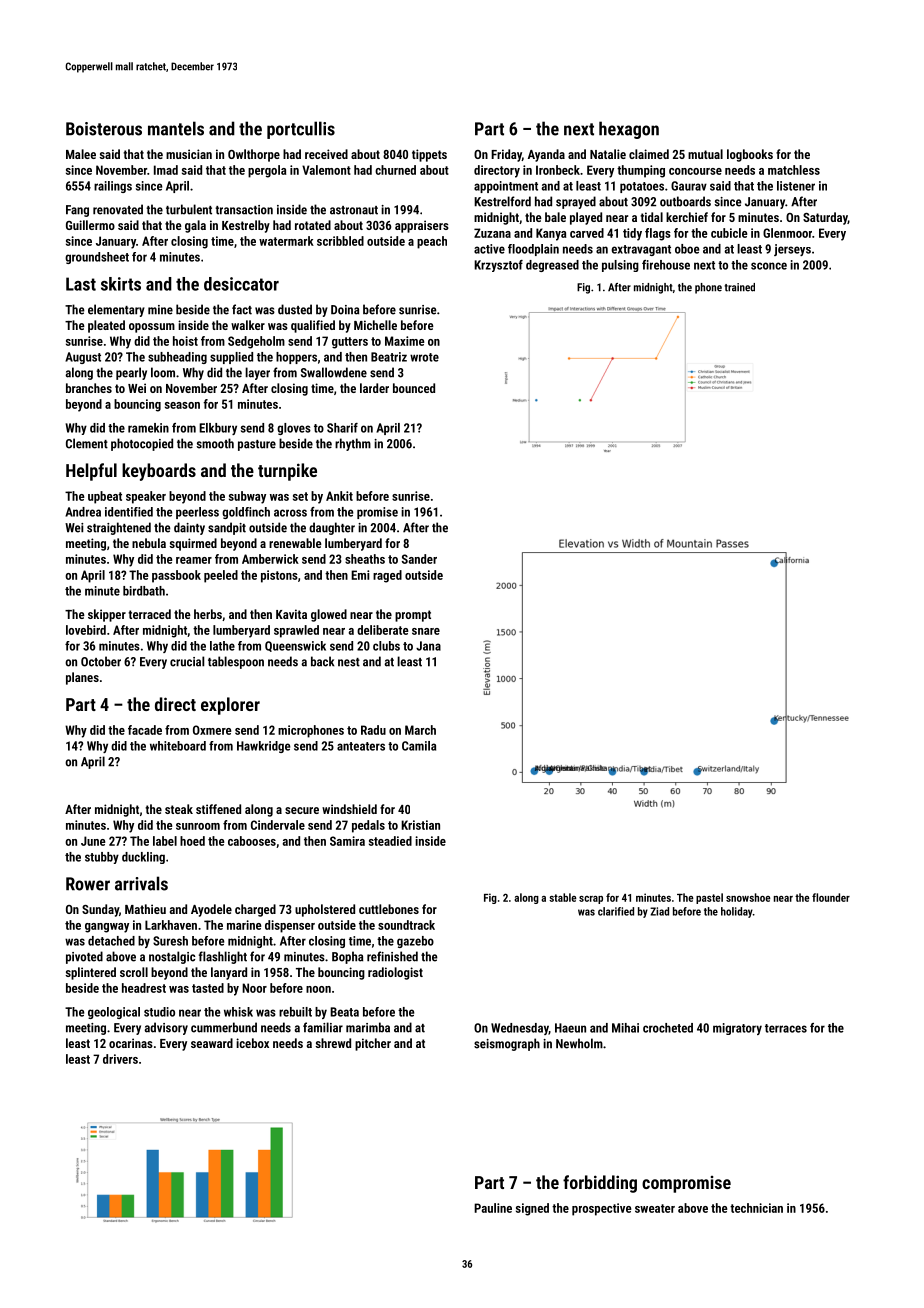  What do you see at coordinates (689, 186) in the screenshot?
I see `Gaurav` at bounding box center [689, 186].
